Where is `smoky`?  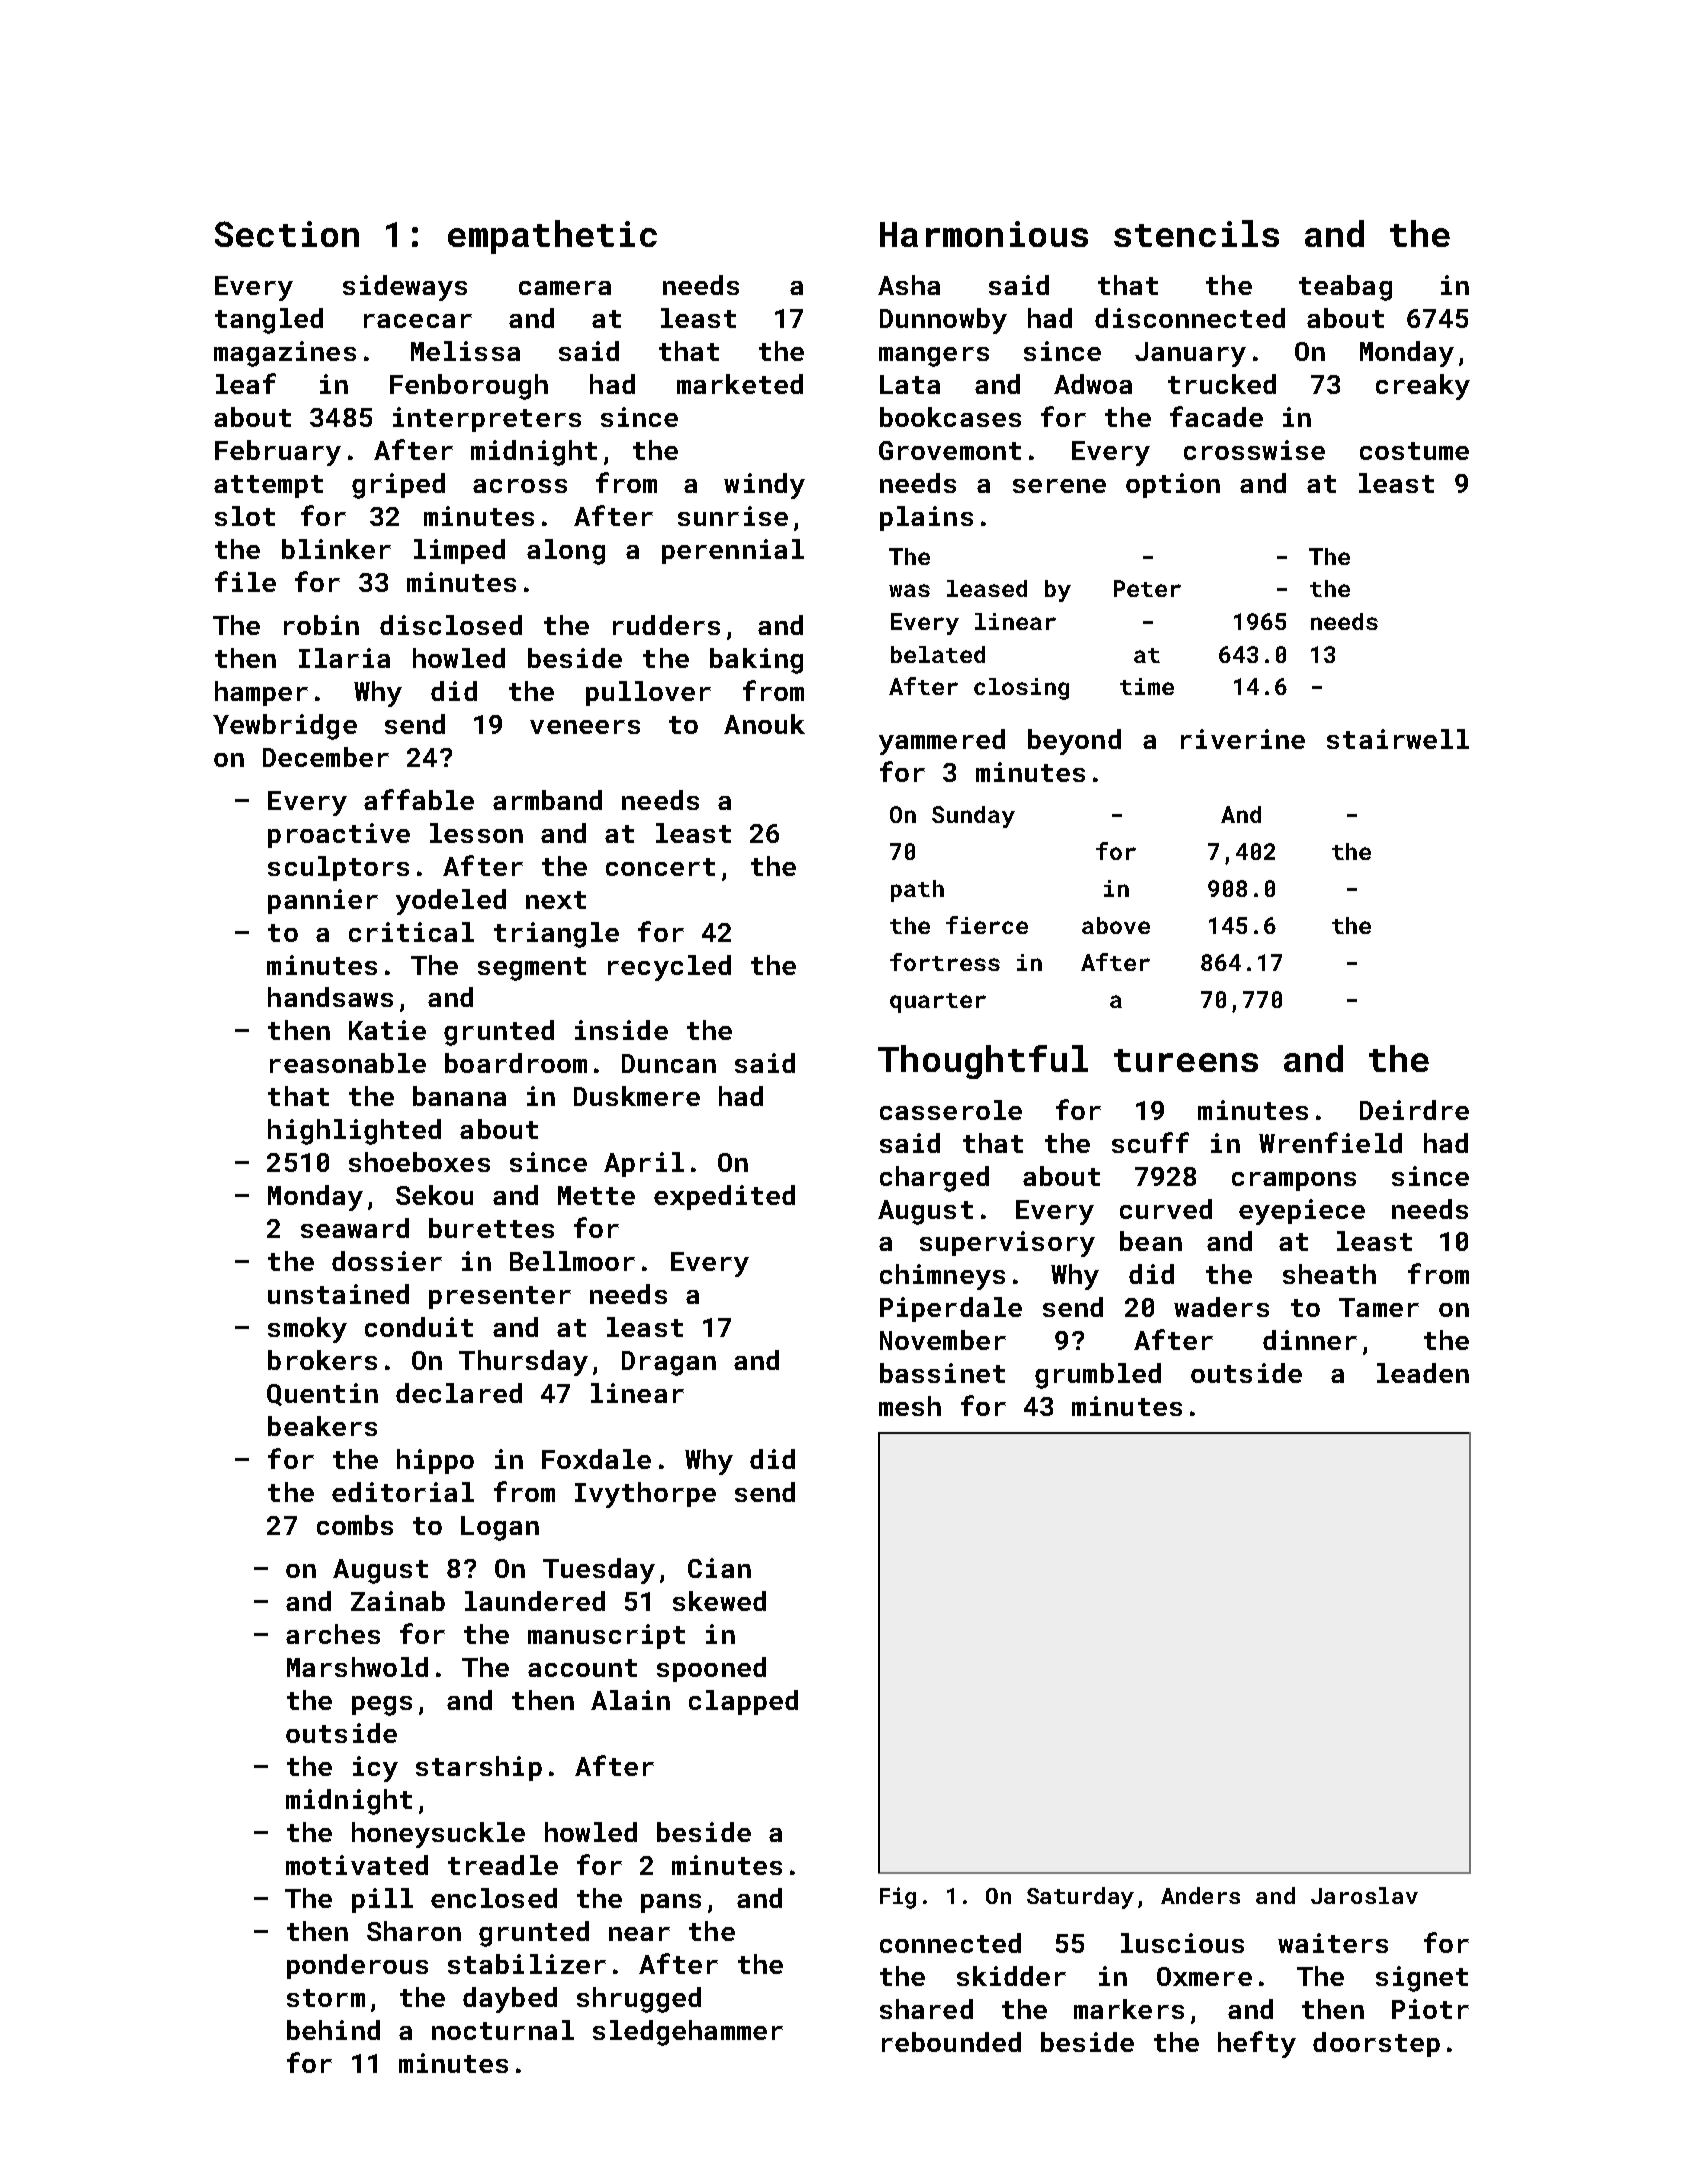
smoky is located at coordinates (307, 1330).
